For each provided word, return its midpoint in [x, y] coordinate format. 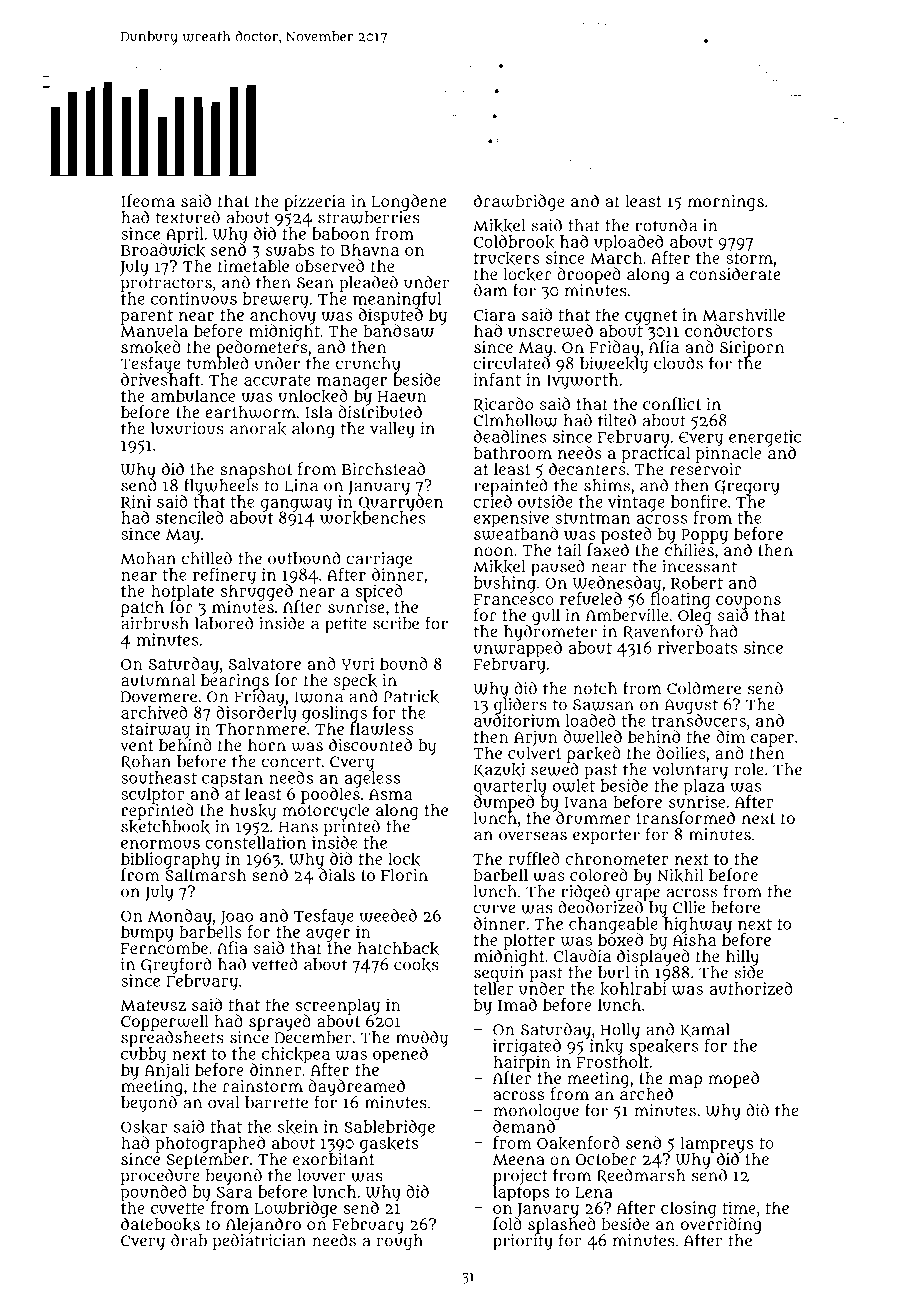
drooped [589, 275]
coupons [748, 602]
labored [224, 623]
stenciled [190, 517]
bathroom [513, 452]
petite [346, 625]
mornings [726, 202]
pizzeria [314, 202]
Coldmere [704, 688]
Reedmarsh [641, 1176]
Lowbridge [295, 1209]
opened [400, 1055]
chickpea [296, 1055]
